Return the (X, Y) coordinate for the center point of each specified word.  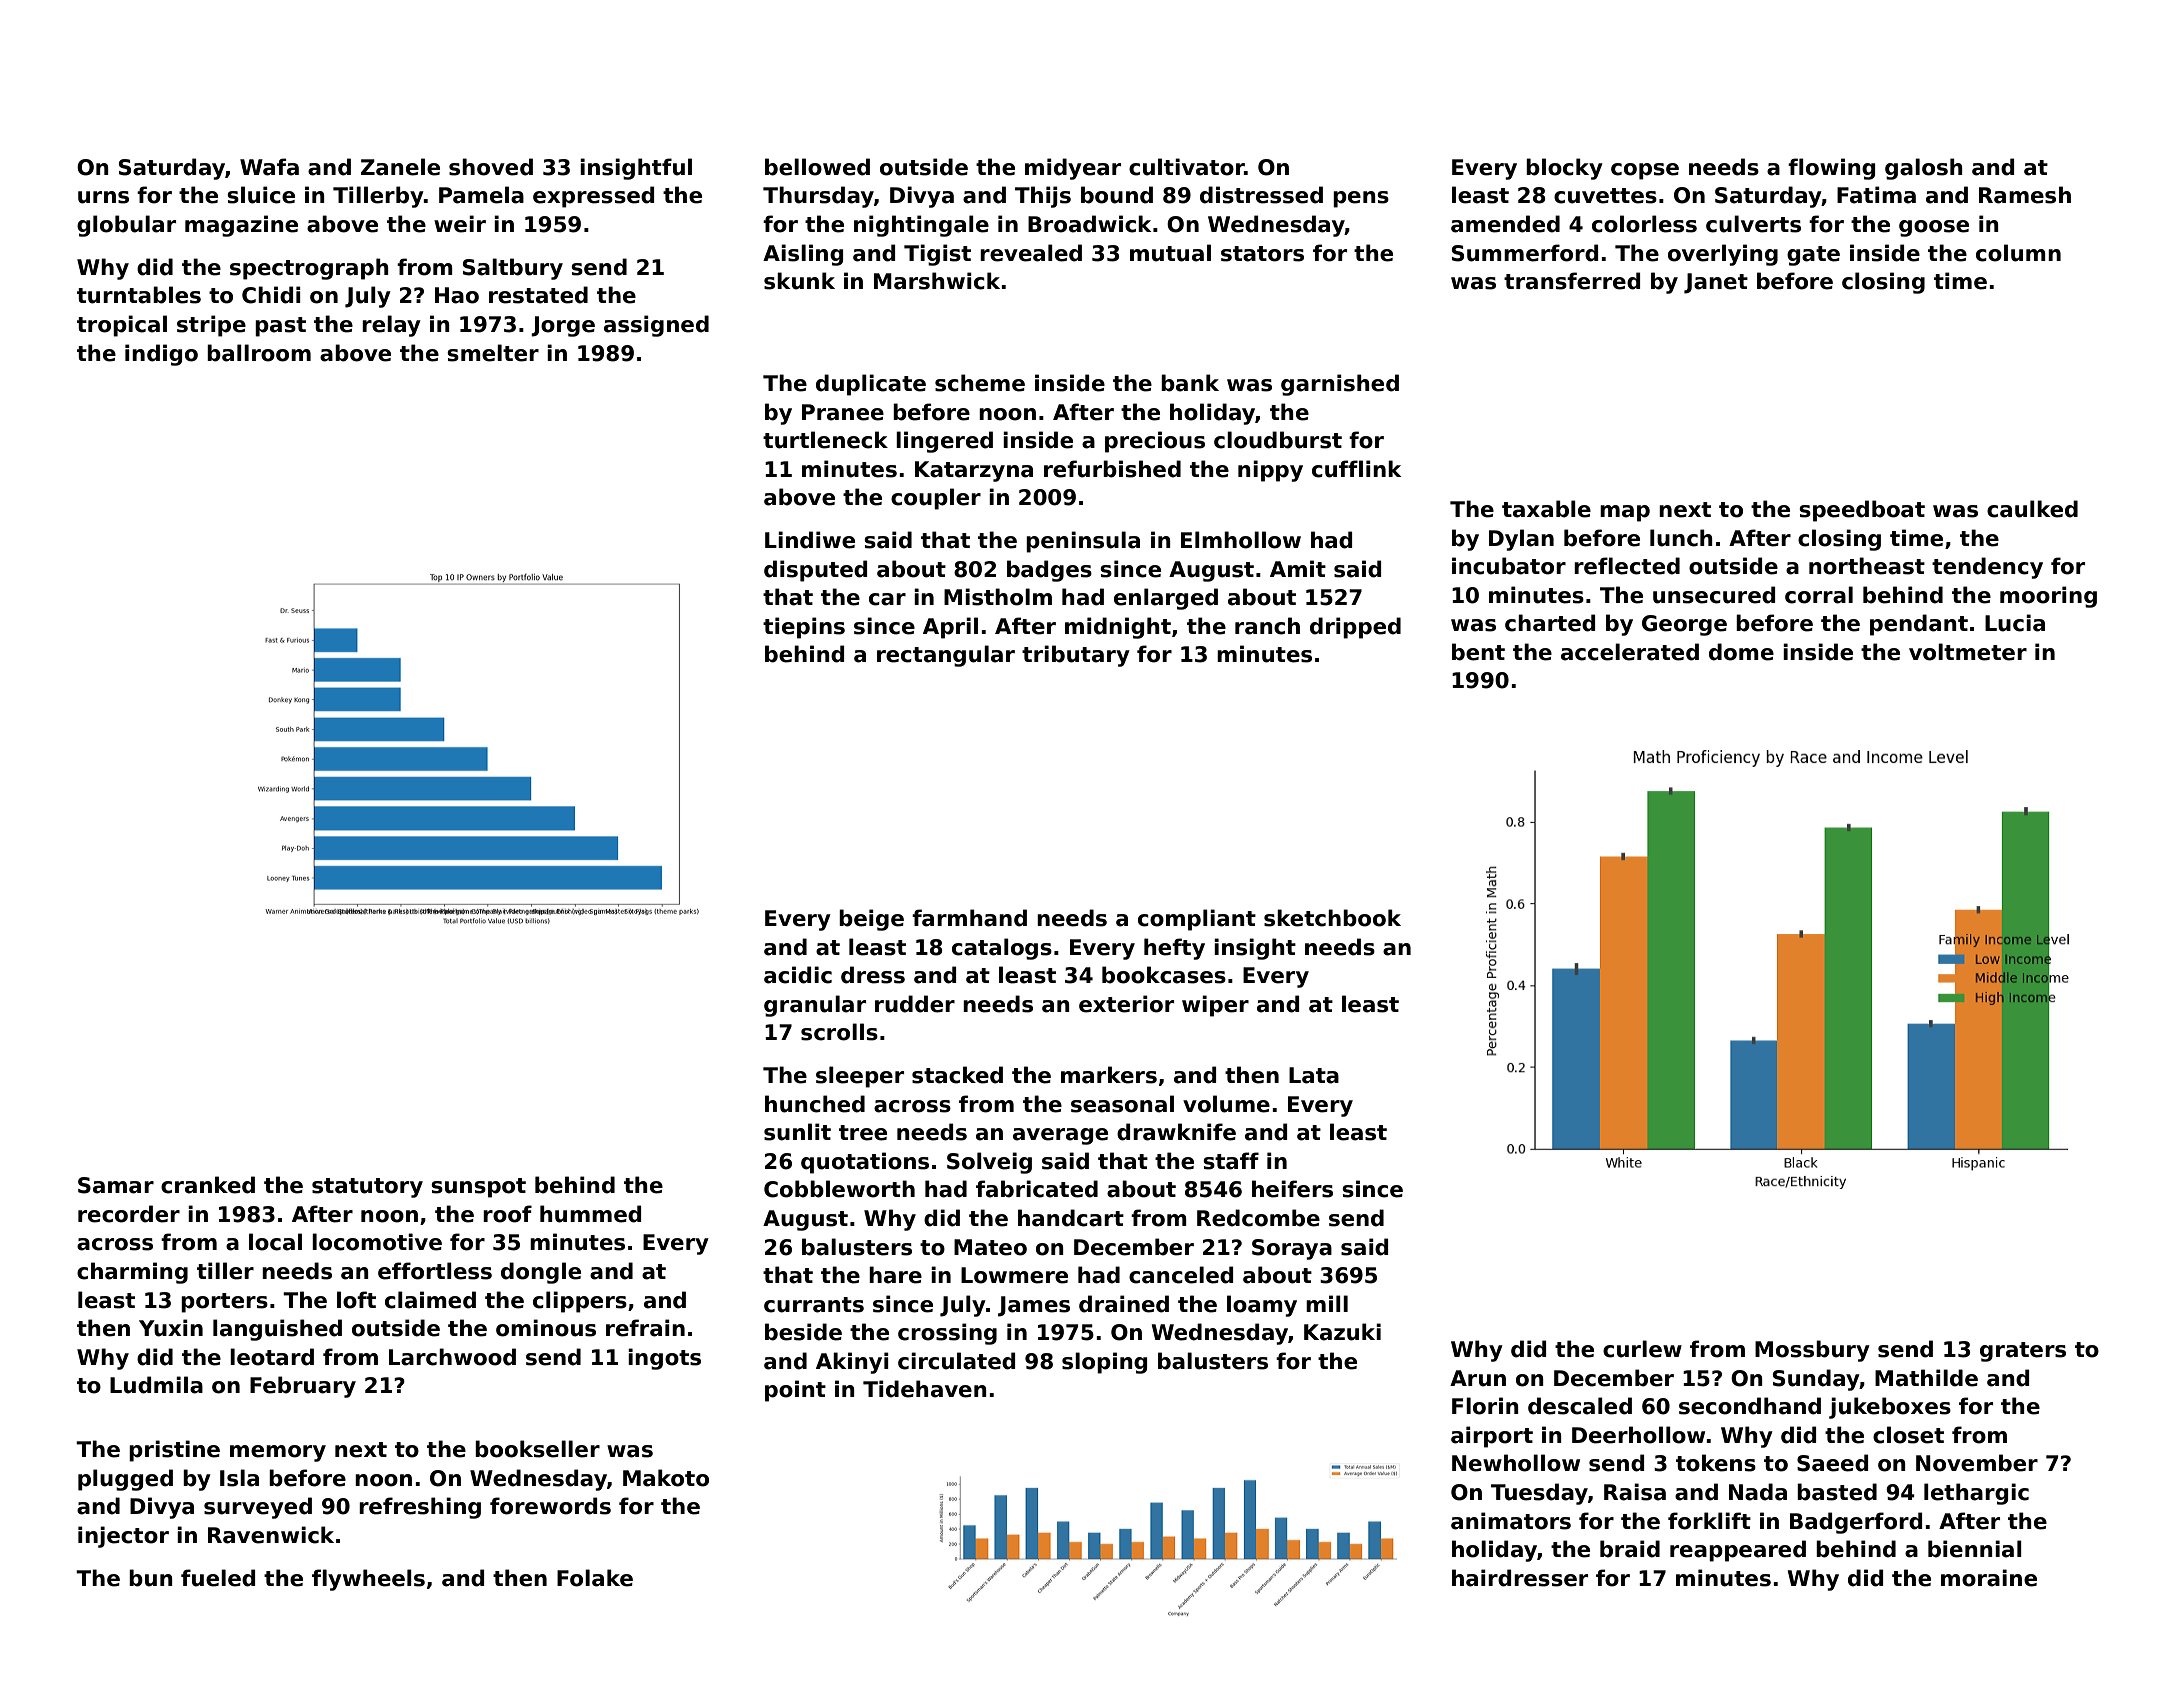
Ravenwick (271, 1535)
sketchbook (1332, 918)
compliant (1197, 920)
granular (815, 1006)
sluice (261, 195)
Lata (1314, 1075)
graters (2023, 1352)
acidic (798, 975)
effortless (435, 1271)
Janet (1716, 283)
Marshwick (937, 281)
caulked (2032, 509)
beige (871, 920)
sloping (1104, 1363)
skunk (799, 281)
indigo (161, 355)
